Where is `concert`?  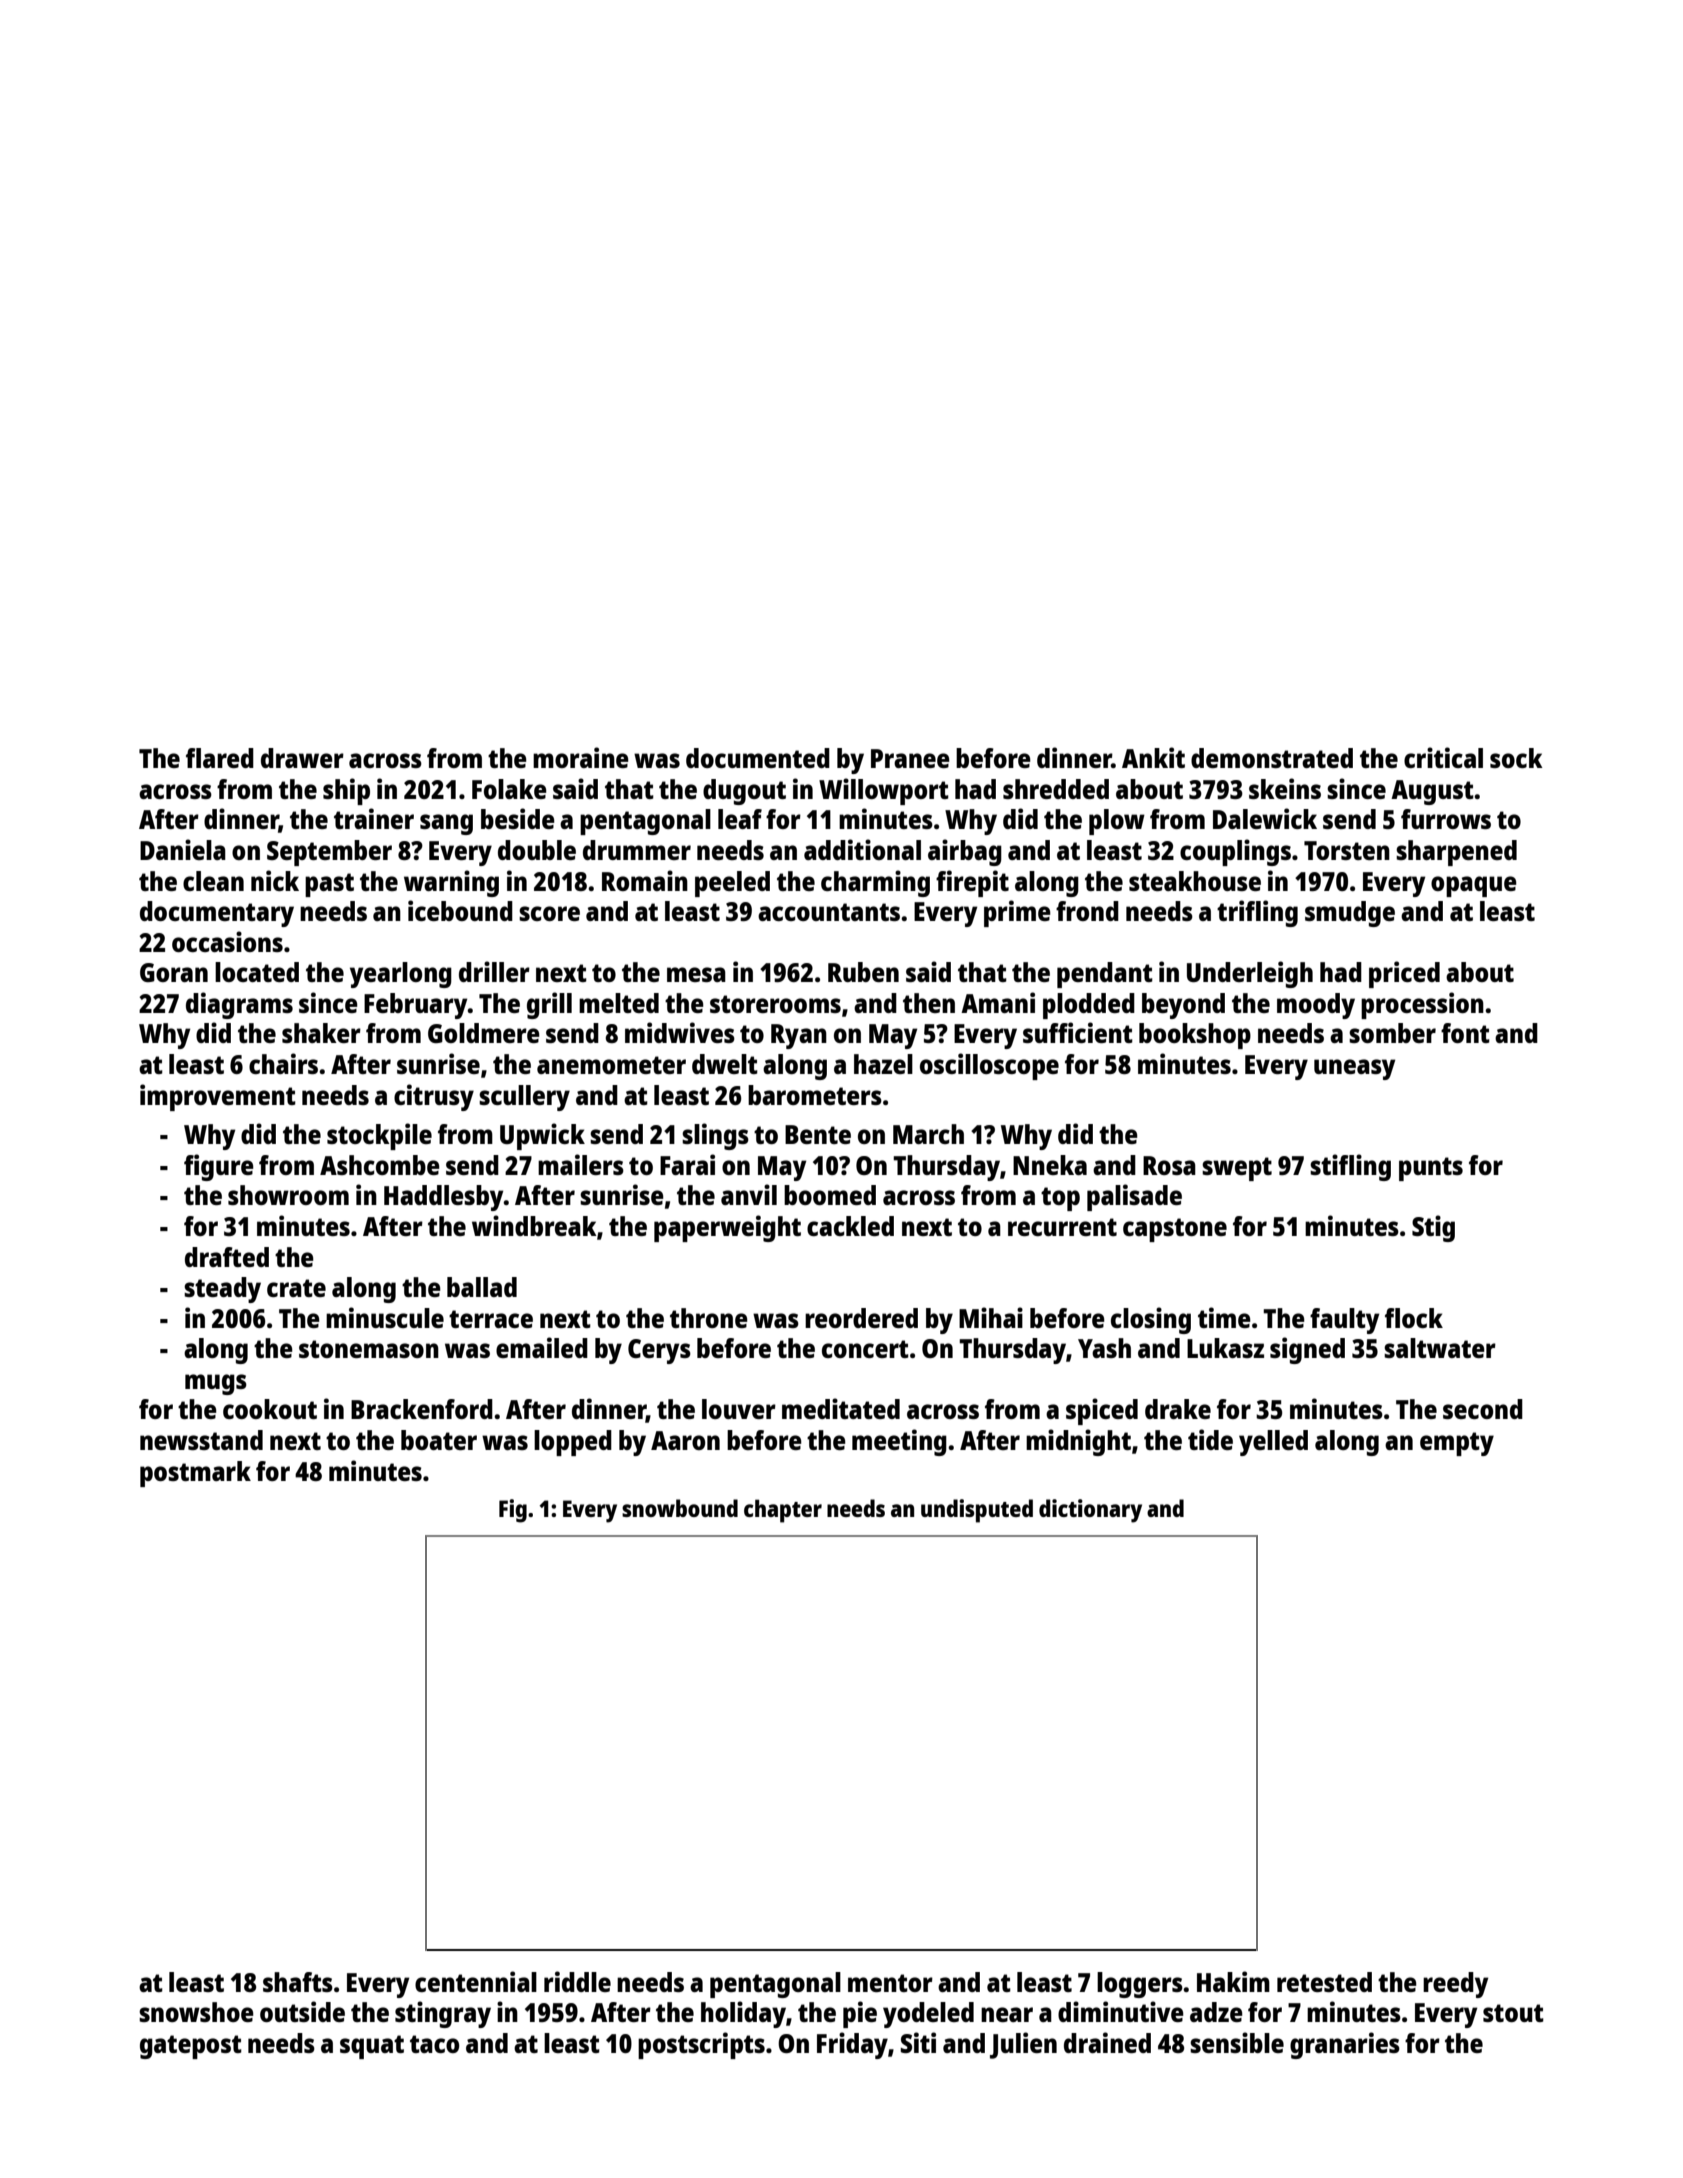 concert is located at coordinates (865, 1349).
